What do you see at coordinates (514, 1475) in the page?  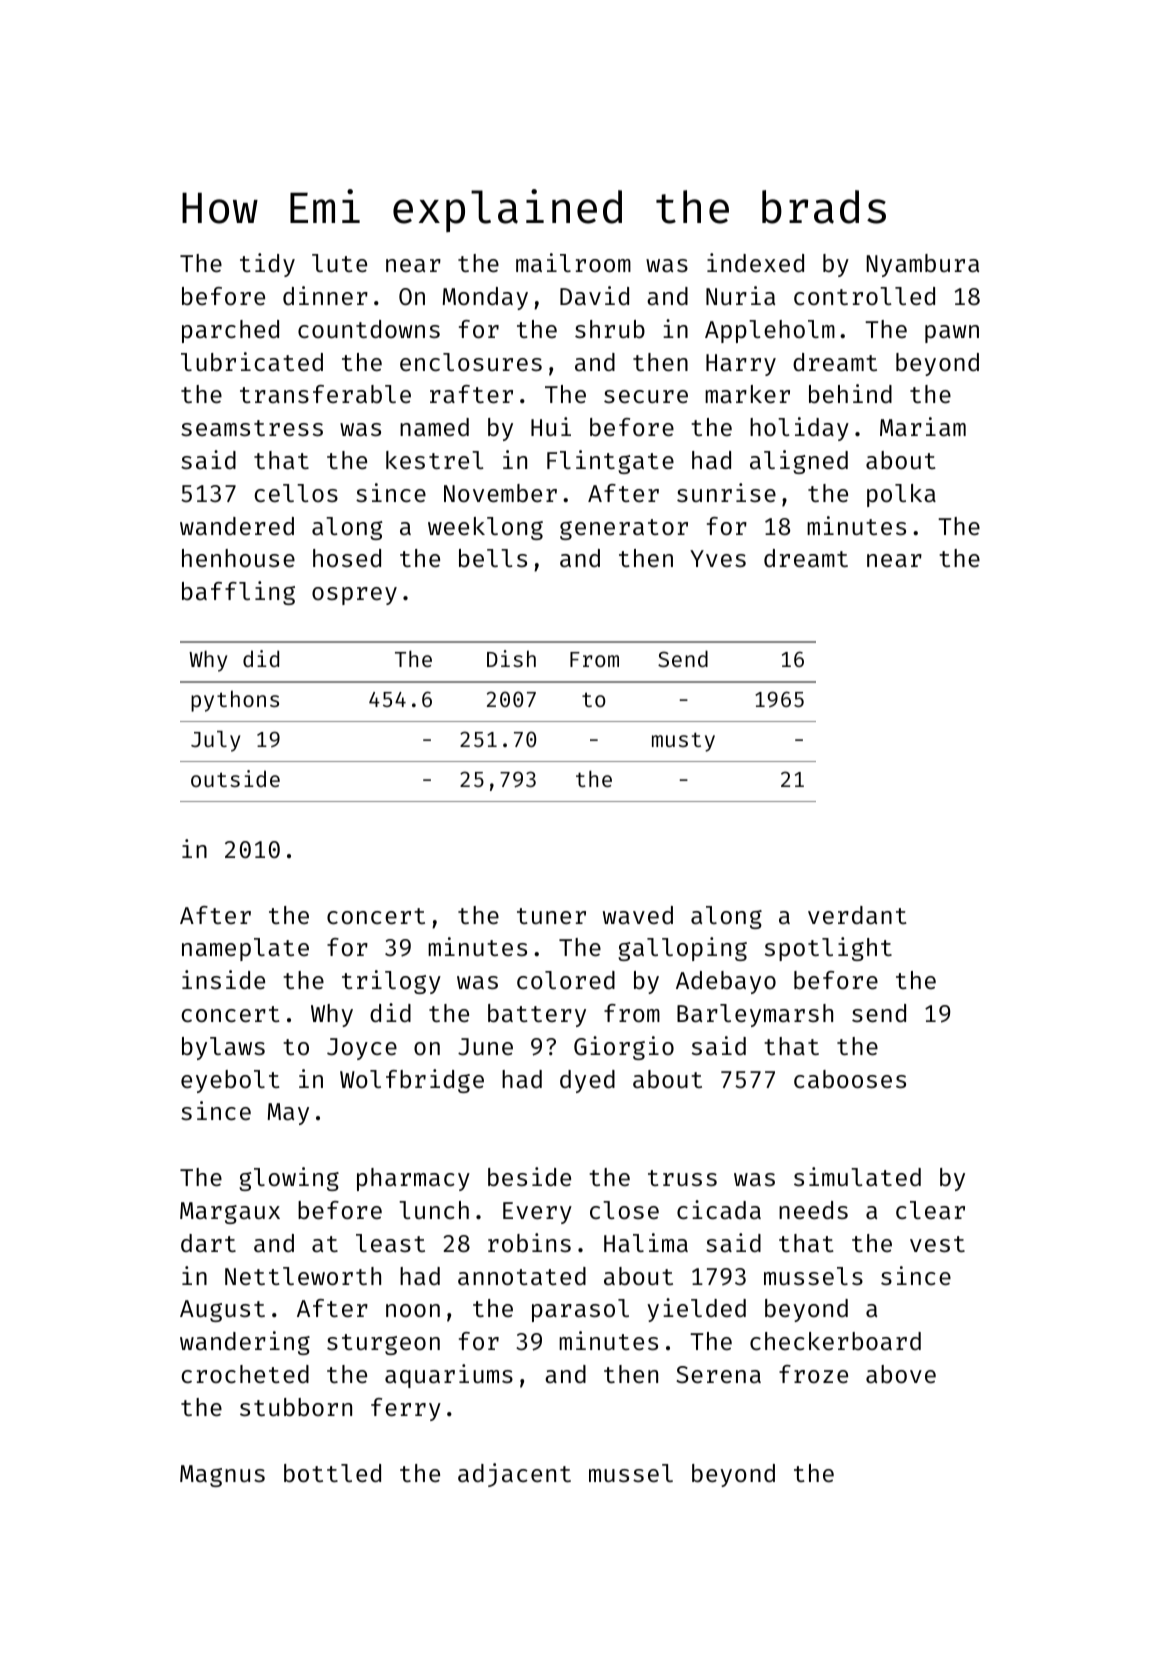 I see `adjacent` at bounding box center [514, 1475].
